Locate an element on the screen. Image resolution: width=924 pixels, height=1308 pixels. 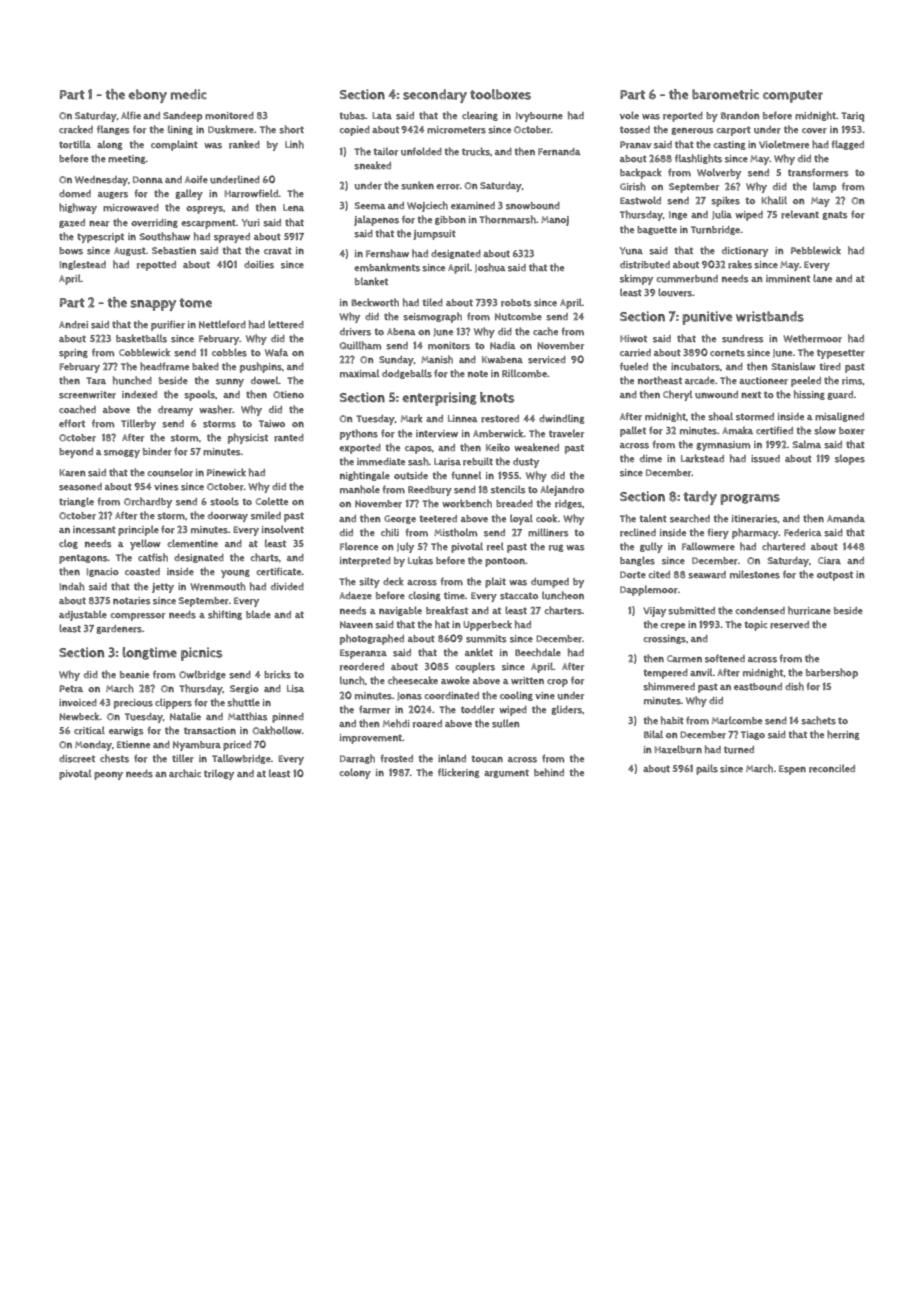
pontoon is located at coordinates (505, 562).
